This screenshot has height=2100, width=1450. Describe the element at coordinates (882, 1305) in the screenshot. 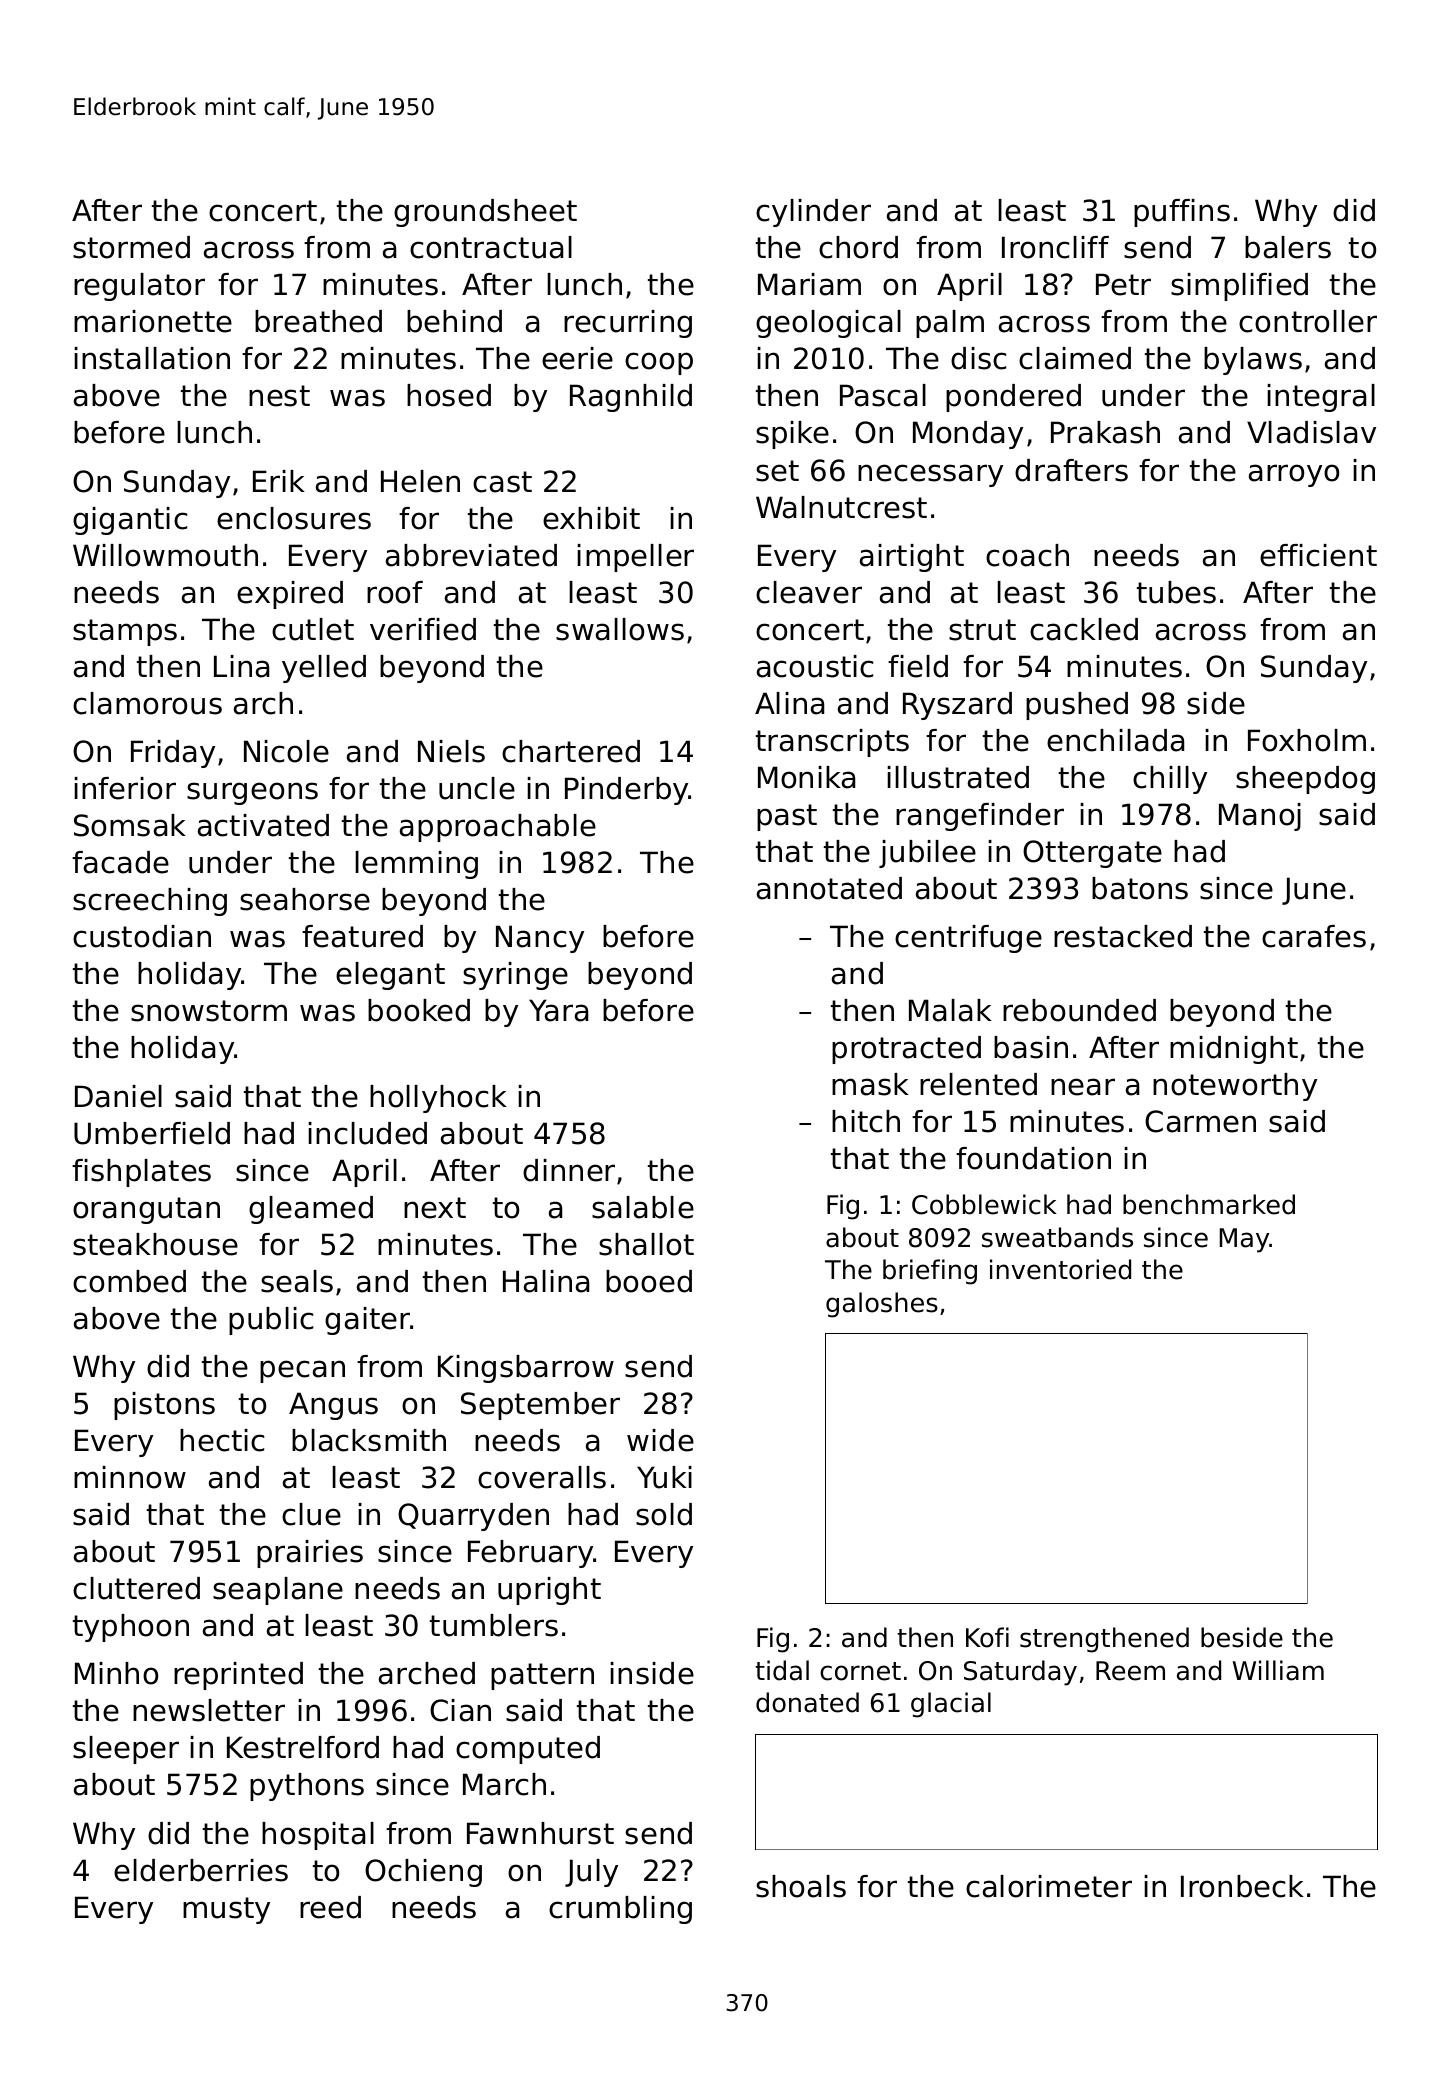

I see `galoshes` at that location.
